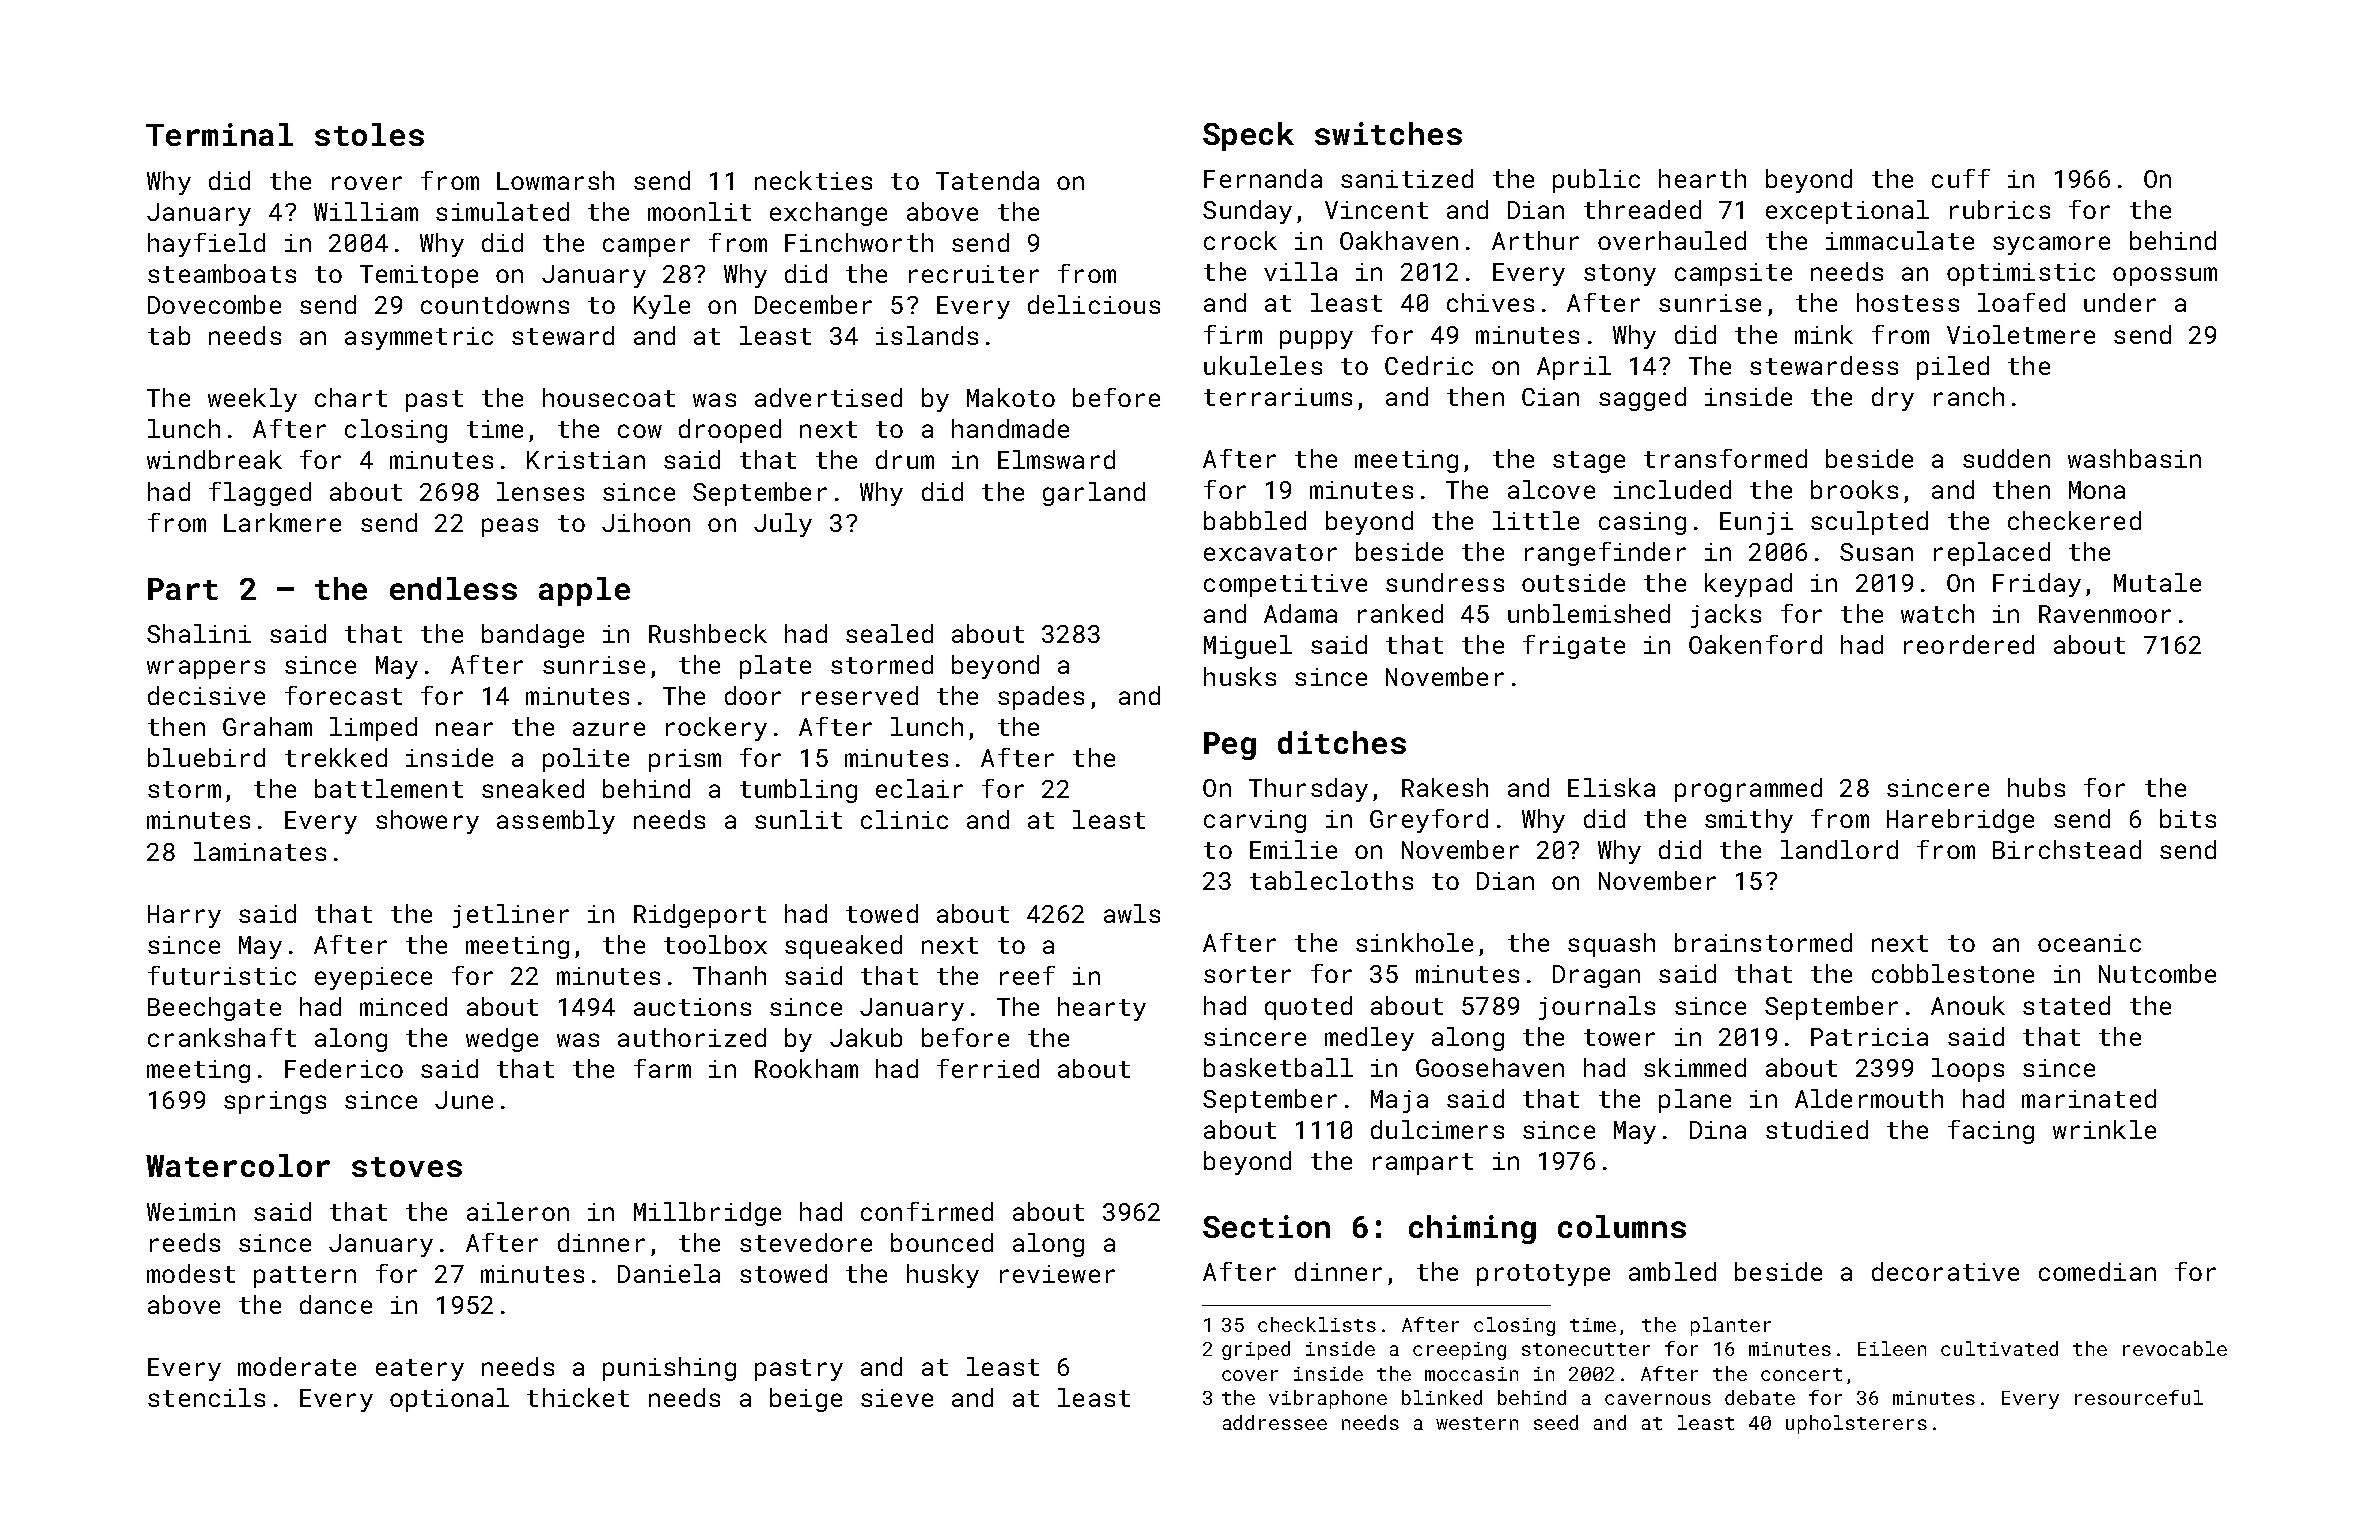 The image size is (2380, 1540). I want to click on husks, so click(1240, 676).
